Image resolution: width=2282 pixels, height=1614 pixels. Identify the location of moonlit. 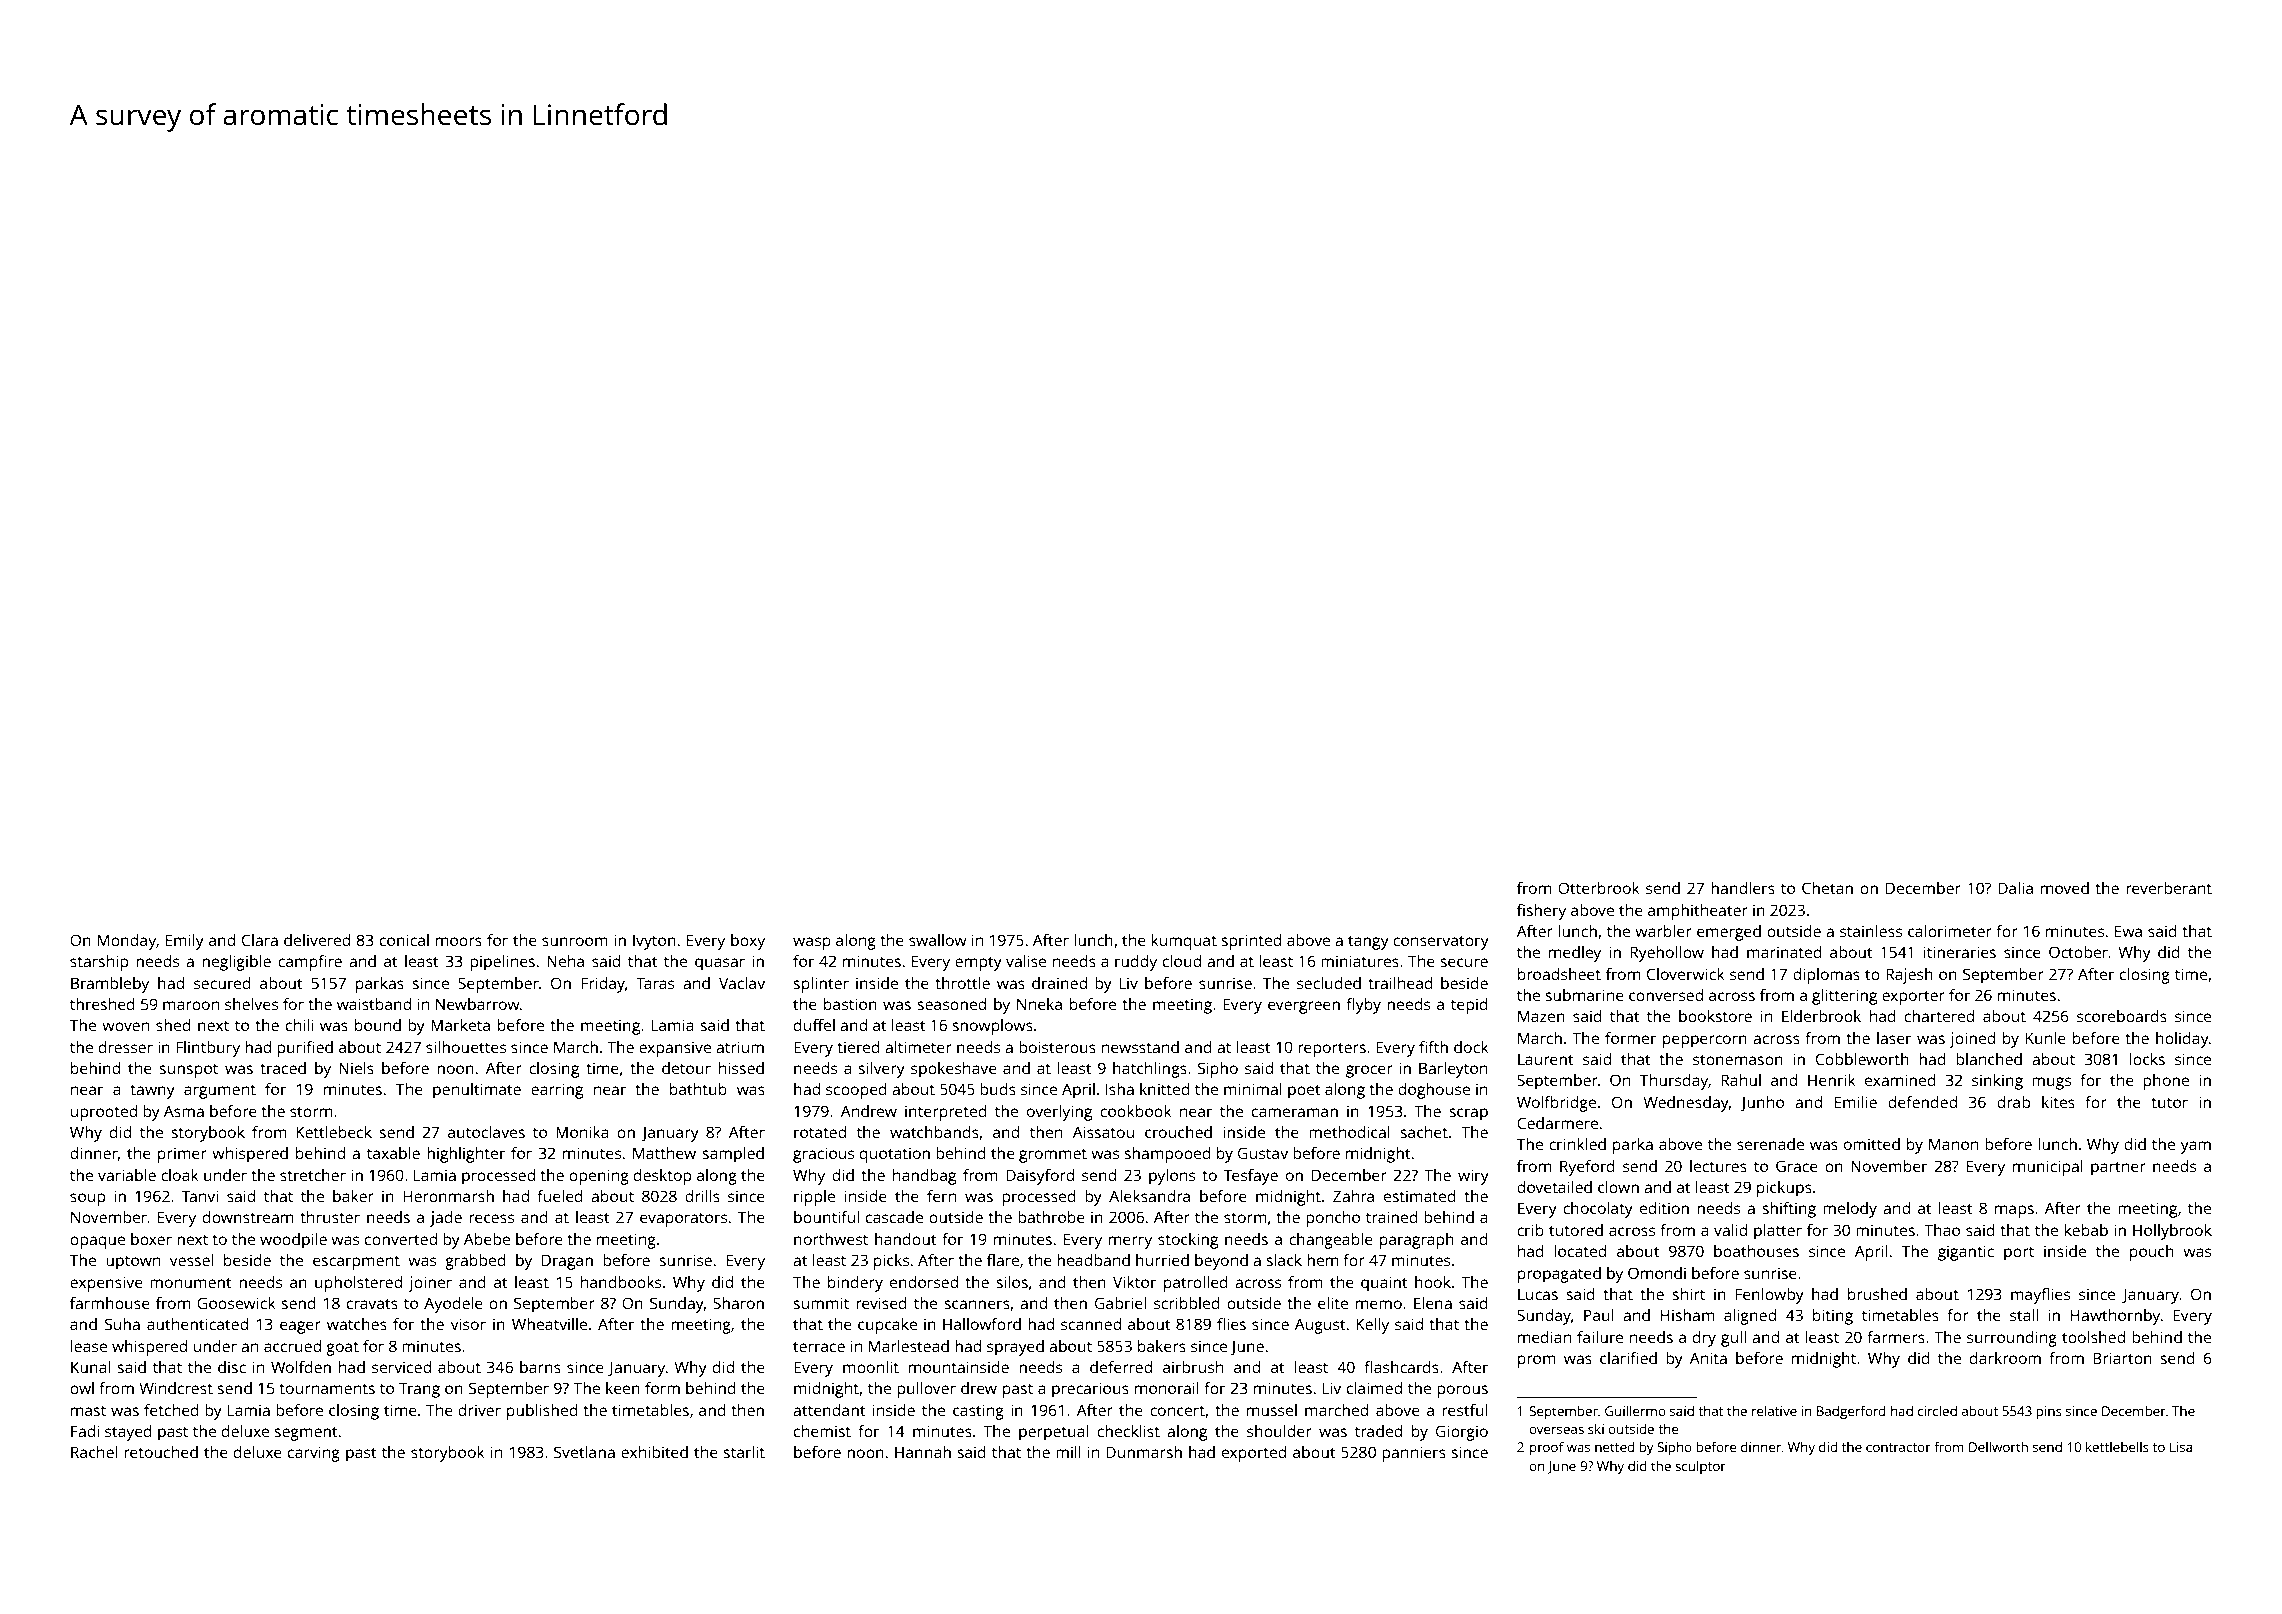
(871, 1367).
